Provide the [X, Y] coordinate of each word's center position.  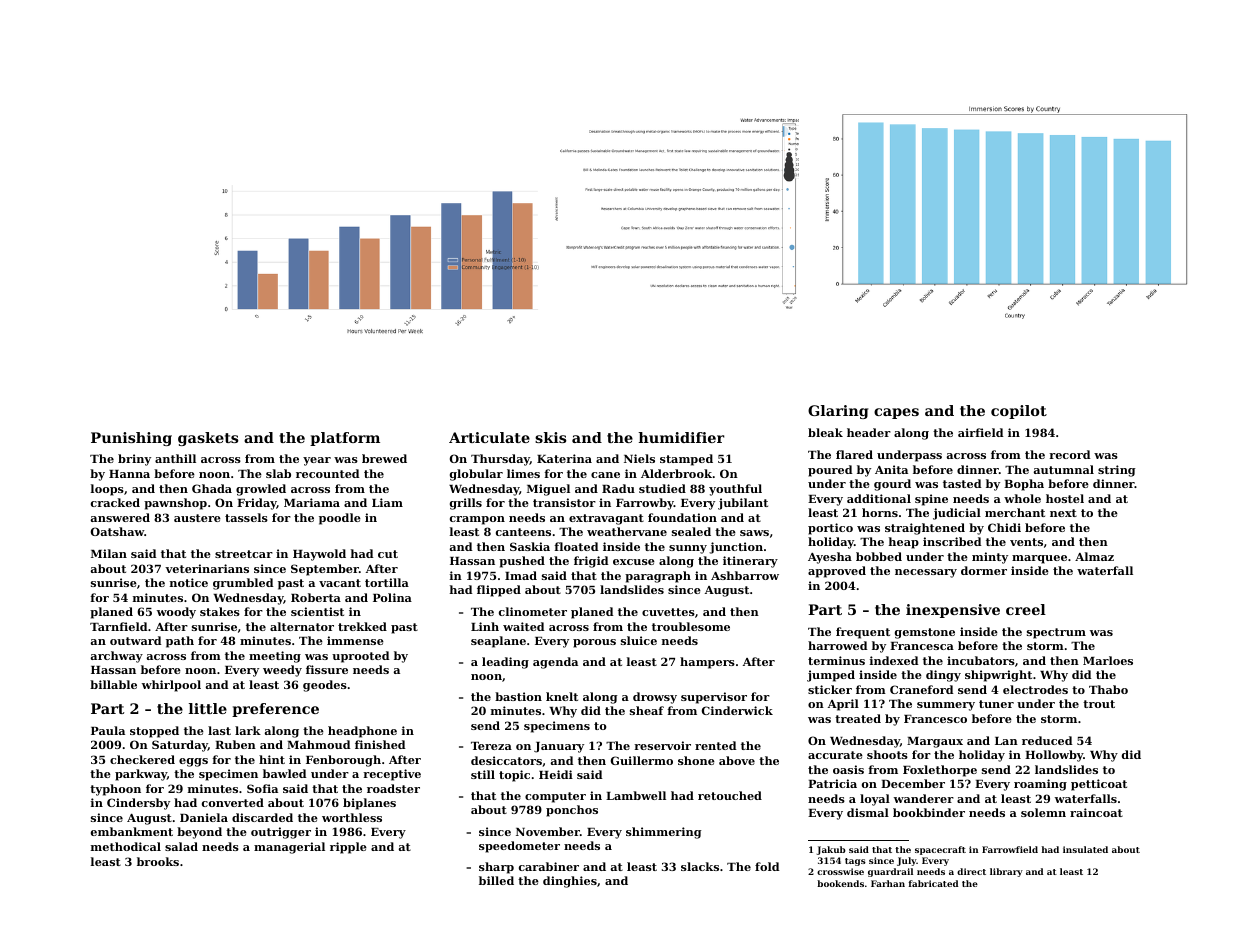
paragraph [658, 577]
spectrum [1056, 633]
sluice [639, 640]
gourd [892, 485]
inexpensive [953, 611]
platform [345, 439]
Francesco [935, 719]
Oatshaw [117, 531]
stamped [686, 460]
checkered [142, 759]
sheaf [647, 710]
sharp [496, 868]
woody [176, 613]
